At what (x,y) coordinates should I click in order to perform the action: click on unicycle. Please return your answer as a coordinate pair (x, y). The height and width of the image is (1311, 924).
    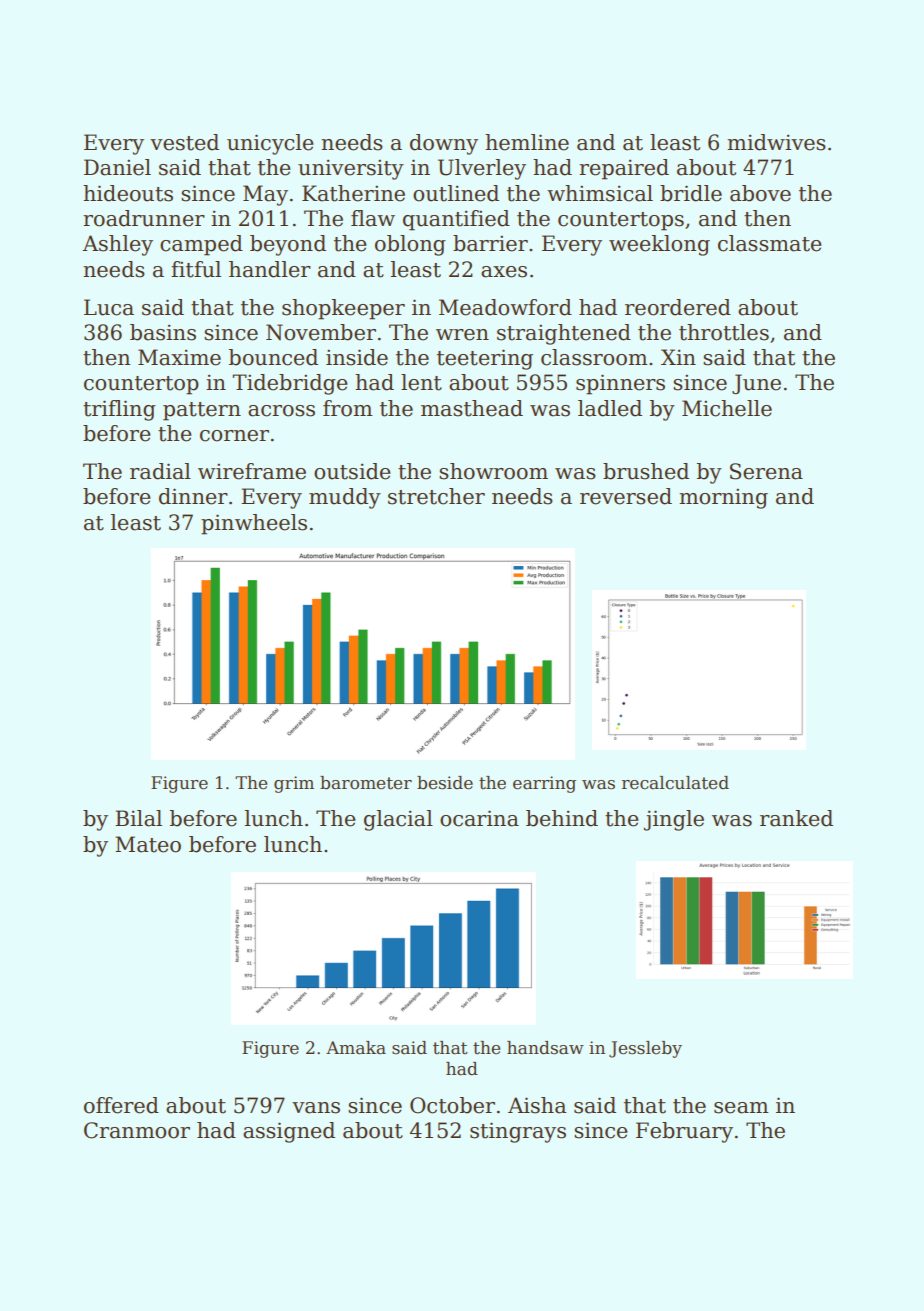
    Looking at the image, I should click on (270, 144).
